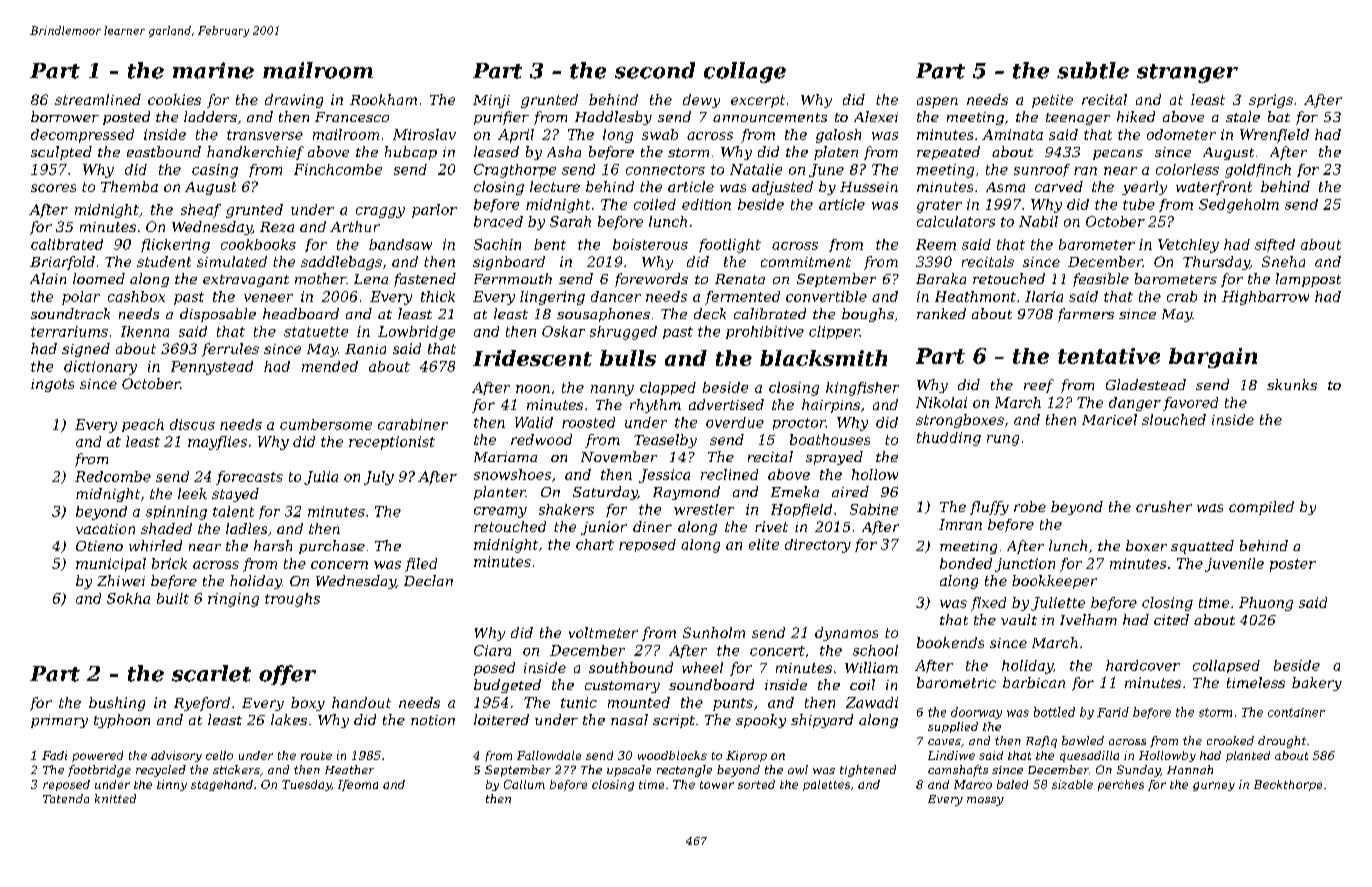 The width and height of the page is (1372, 887). What do you see at coordinates (1039, 386) in the page?
I see `reef` at bounding box center [1039, 386].
